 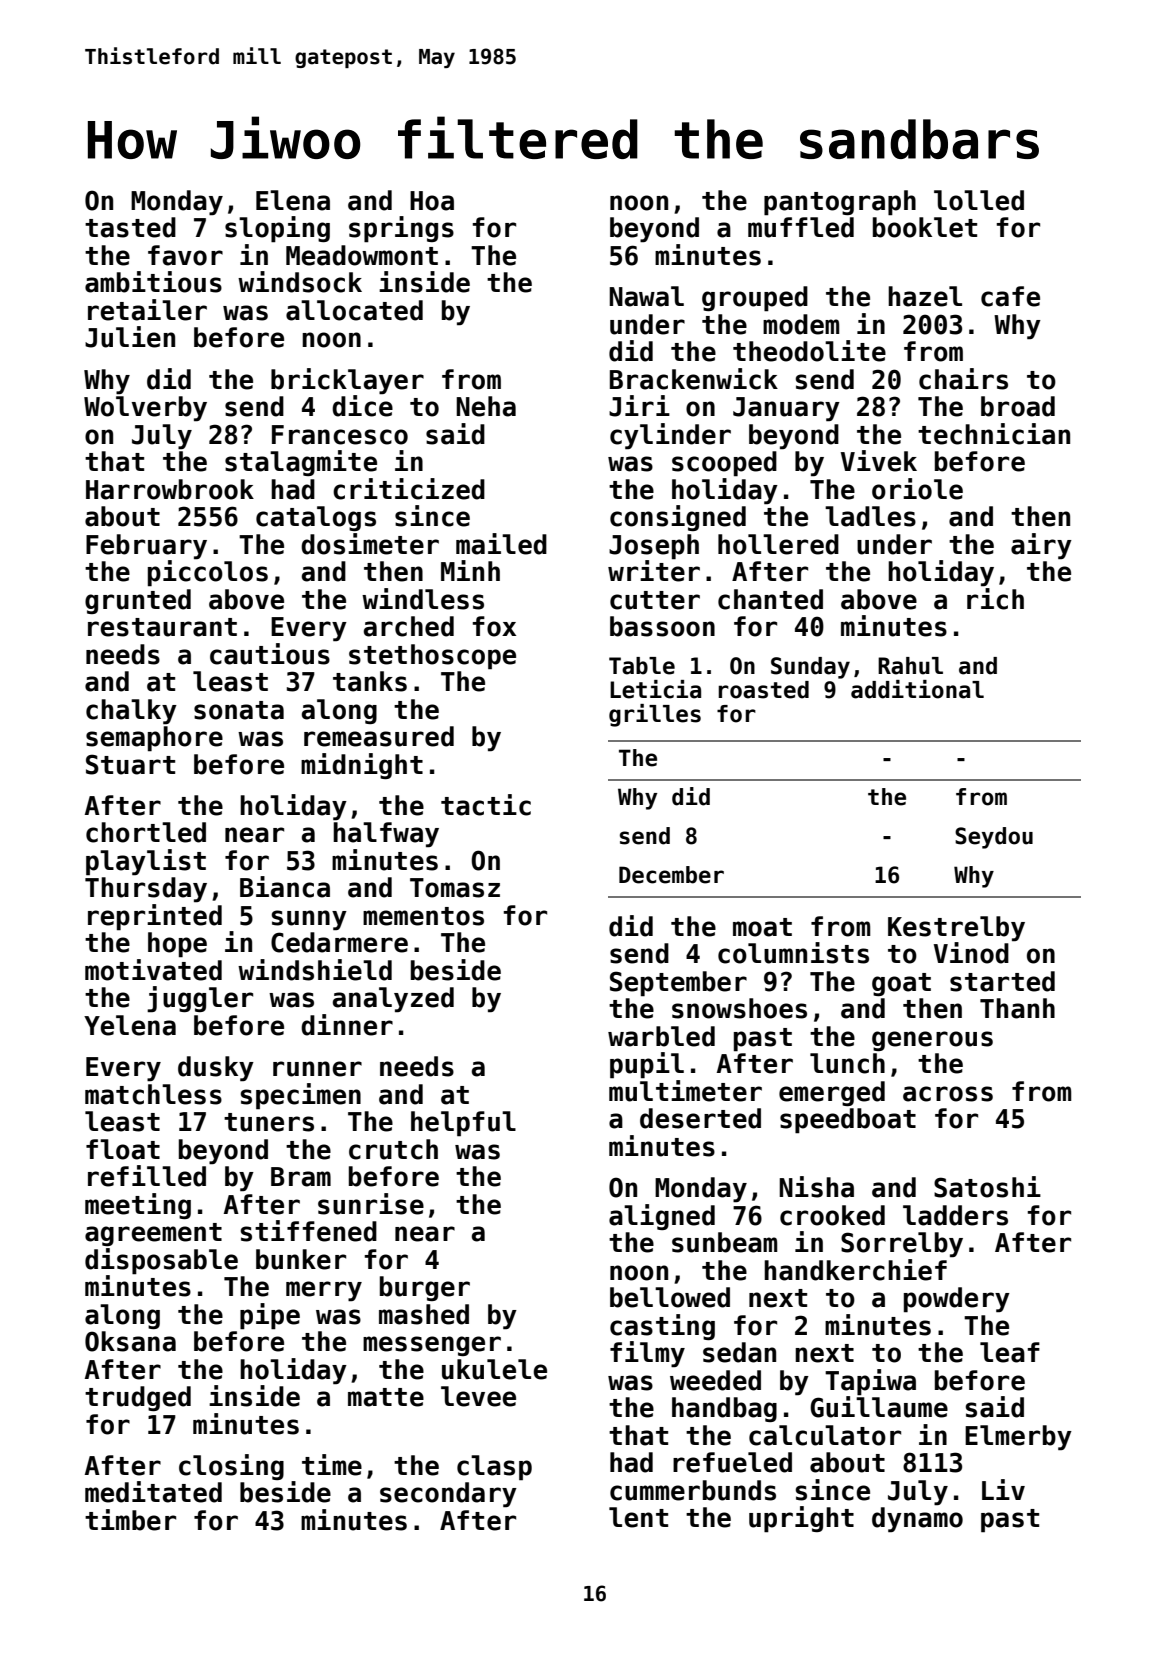 I want to click on messenger, so click(x=432, y=1346).
